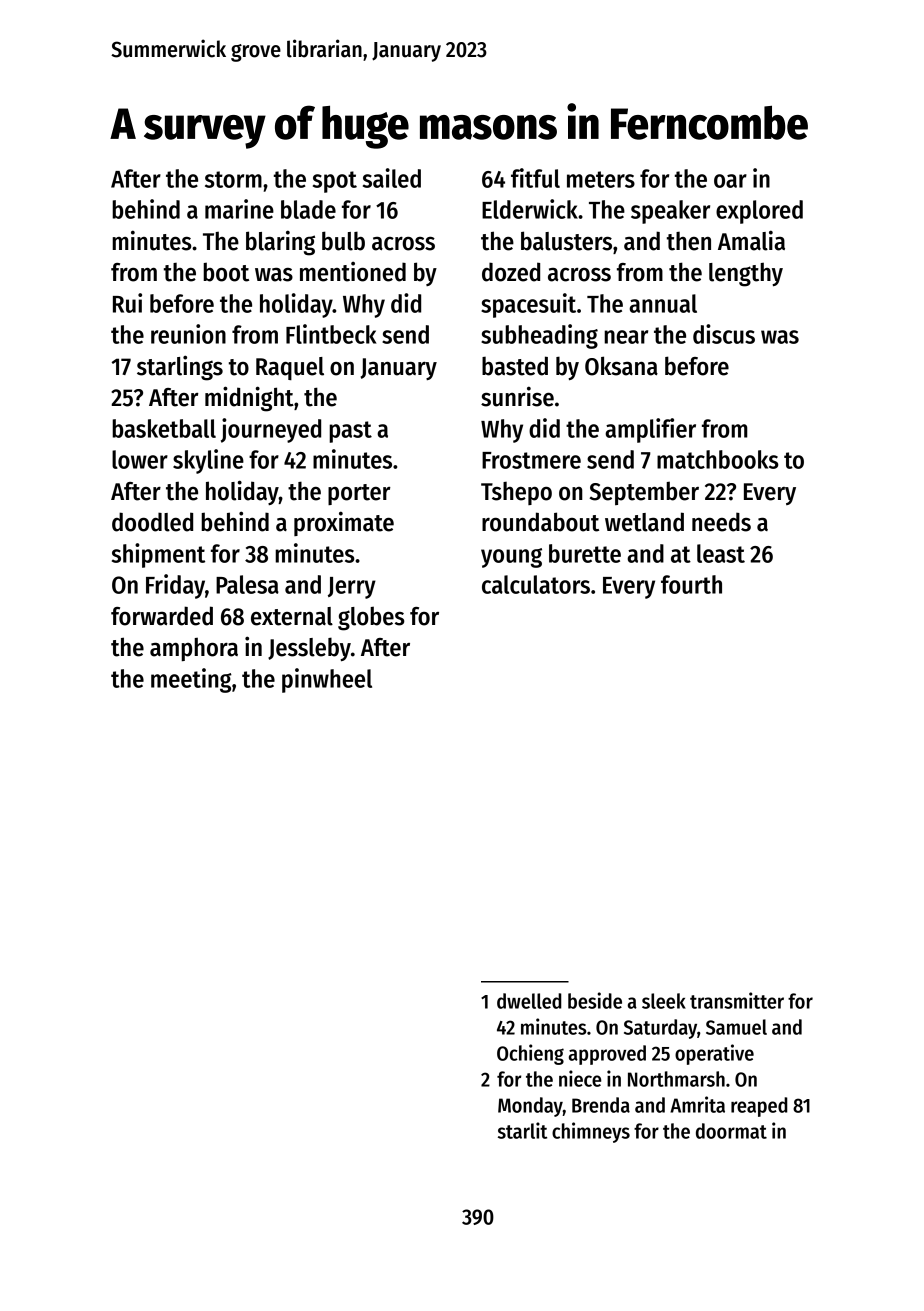  Describe the element at coordinates (392, 178) in the image. I see `sailed` at that location.
